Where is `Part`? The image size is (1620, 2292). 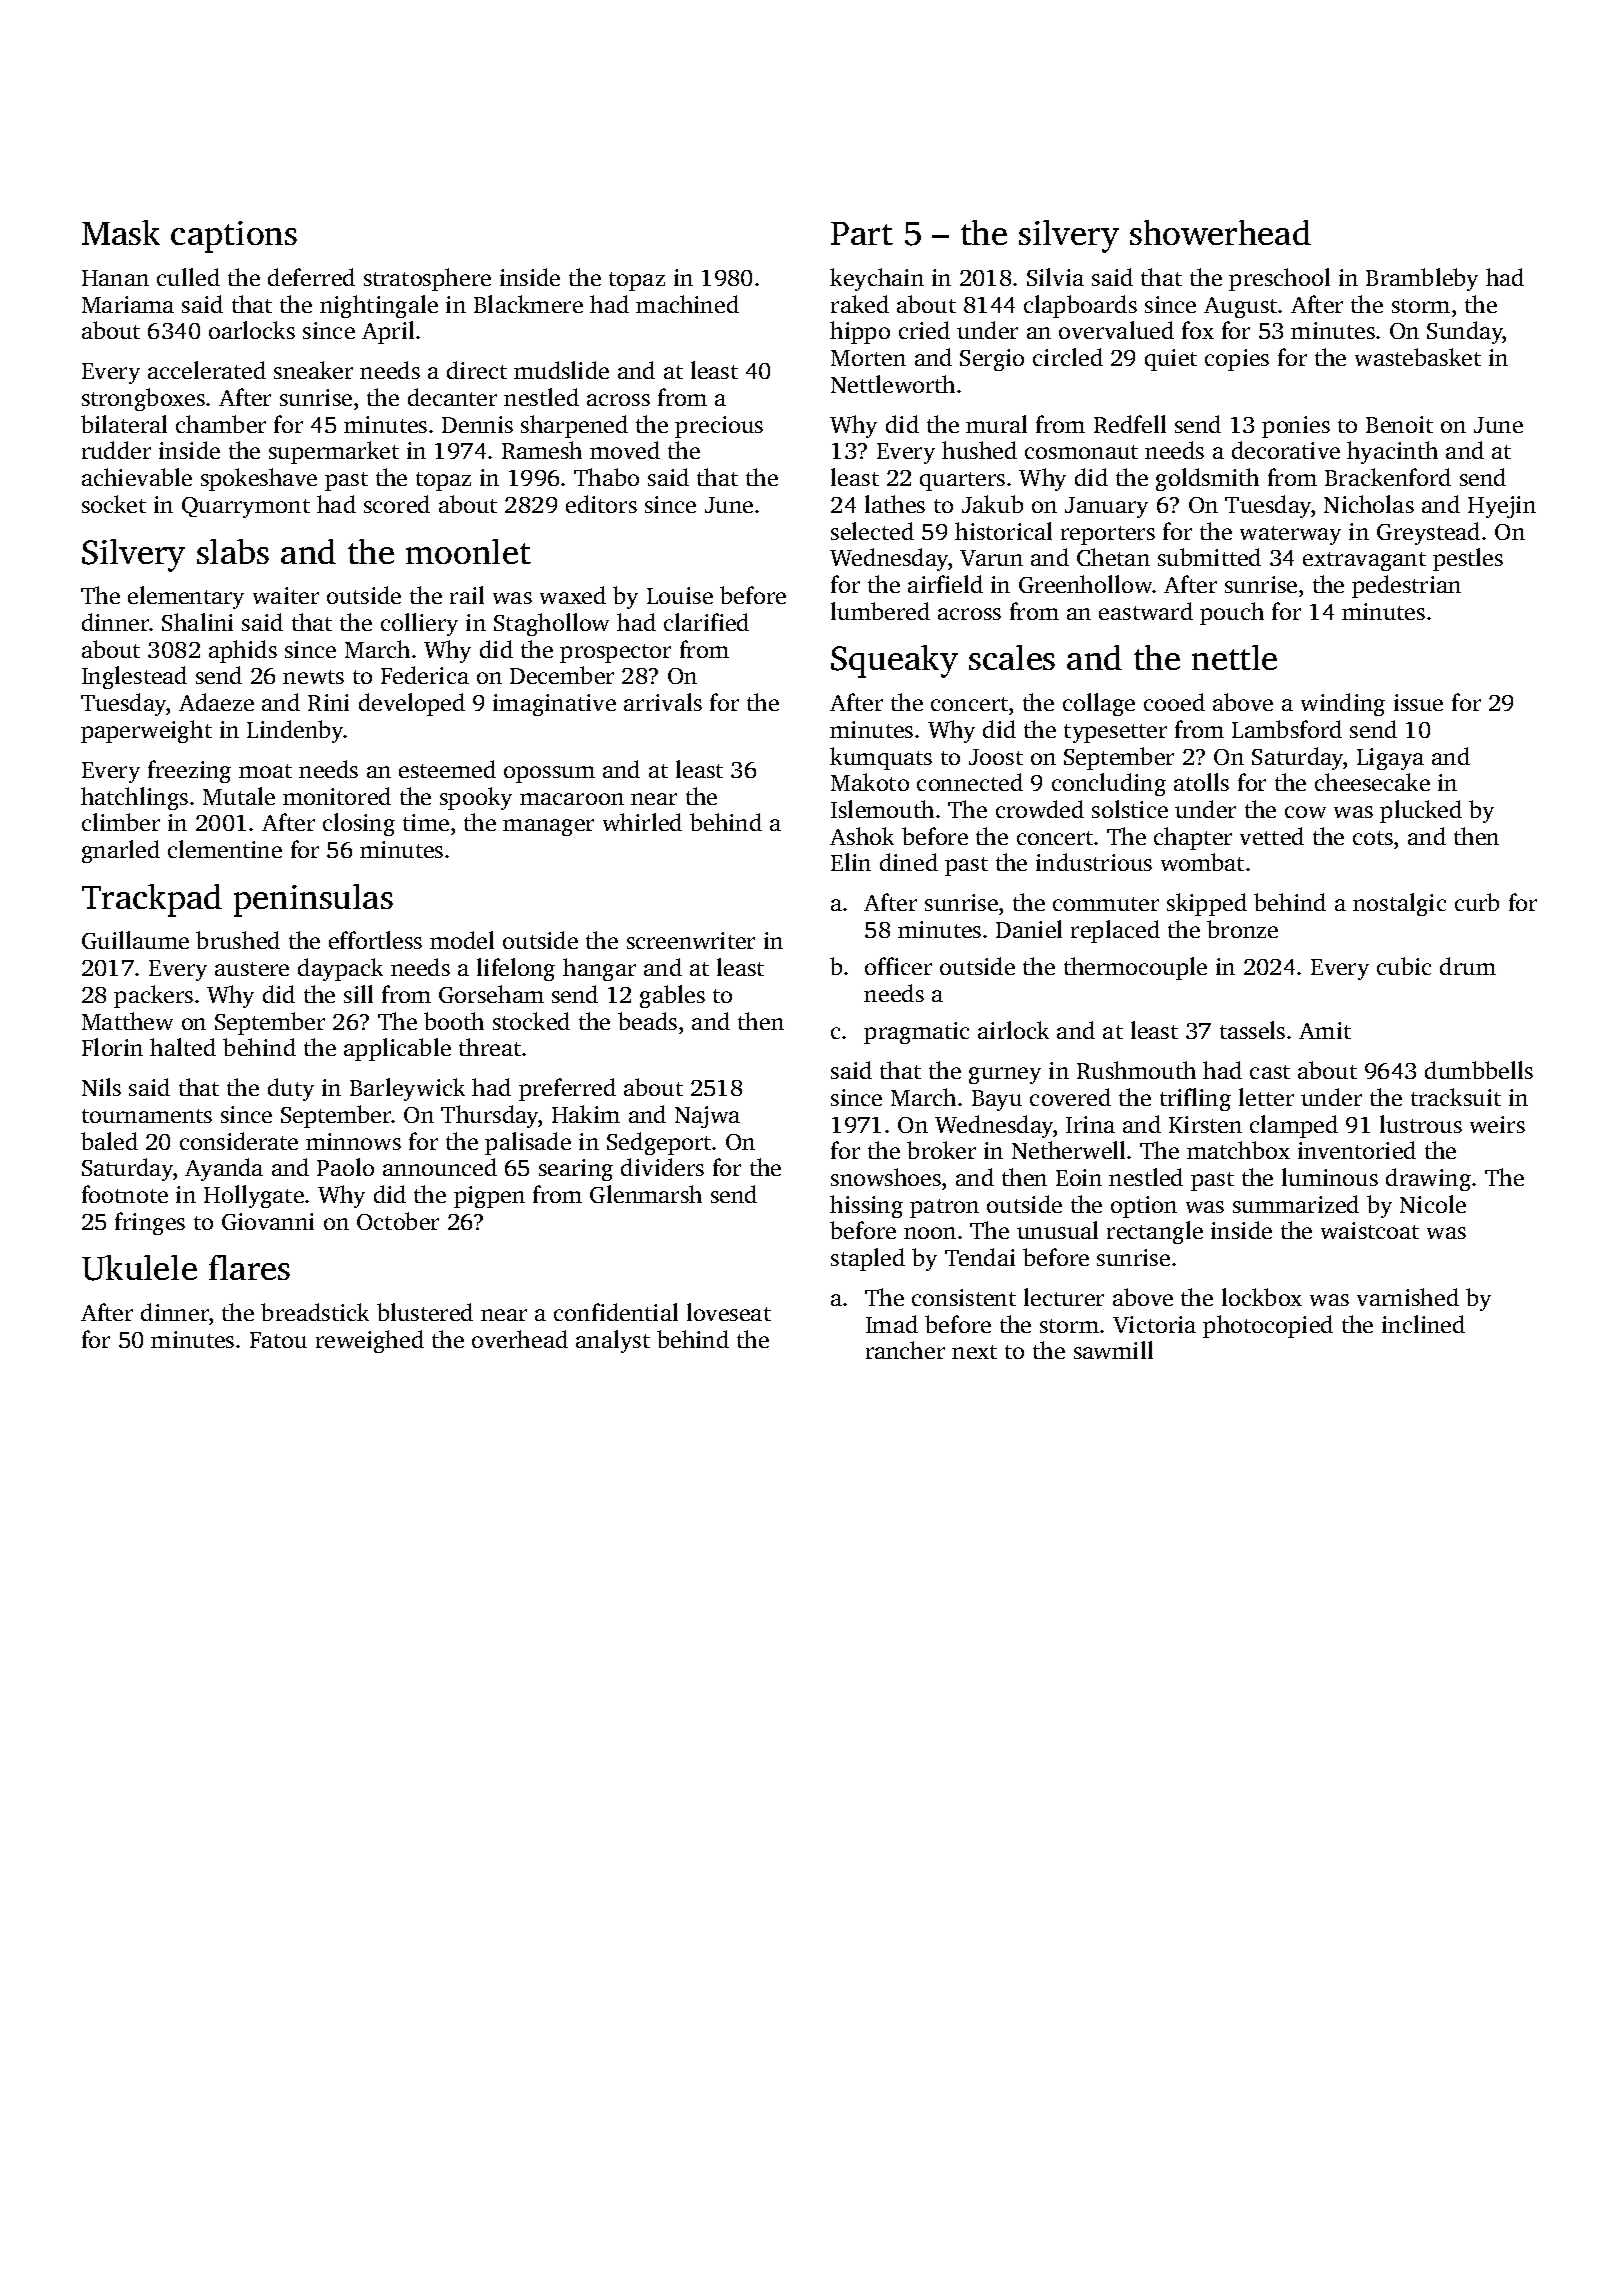
Part is located at coordinates (862, 233).
